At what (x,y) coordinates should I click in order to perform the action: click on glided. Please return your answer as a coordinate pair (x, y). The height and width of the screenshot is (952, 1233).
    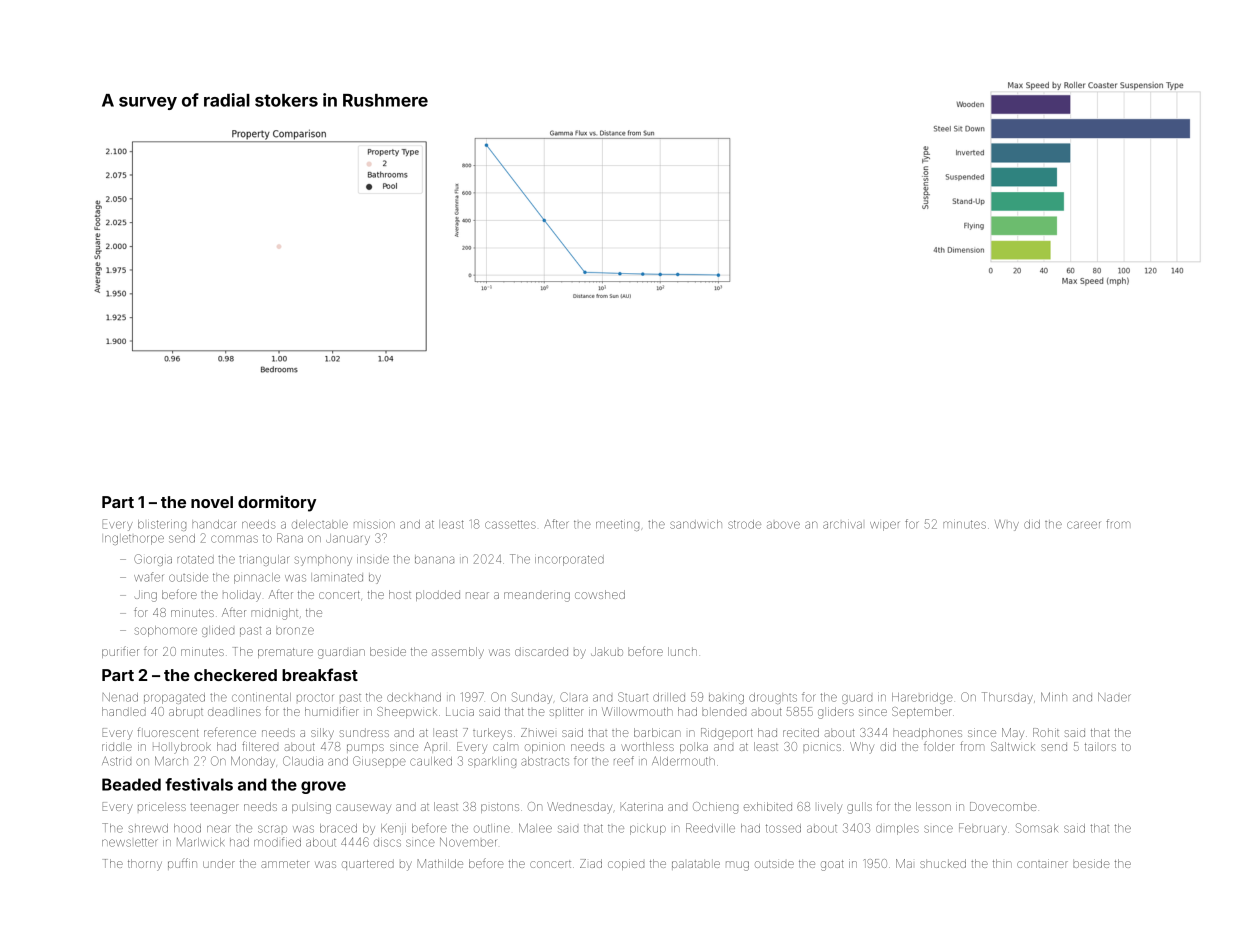
    Looking at the image, I should click on (218, 631).
